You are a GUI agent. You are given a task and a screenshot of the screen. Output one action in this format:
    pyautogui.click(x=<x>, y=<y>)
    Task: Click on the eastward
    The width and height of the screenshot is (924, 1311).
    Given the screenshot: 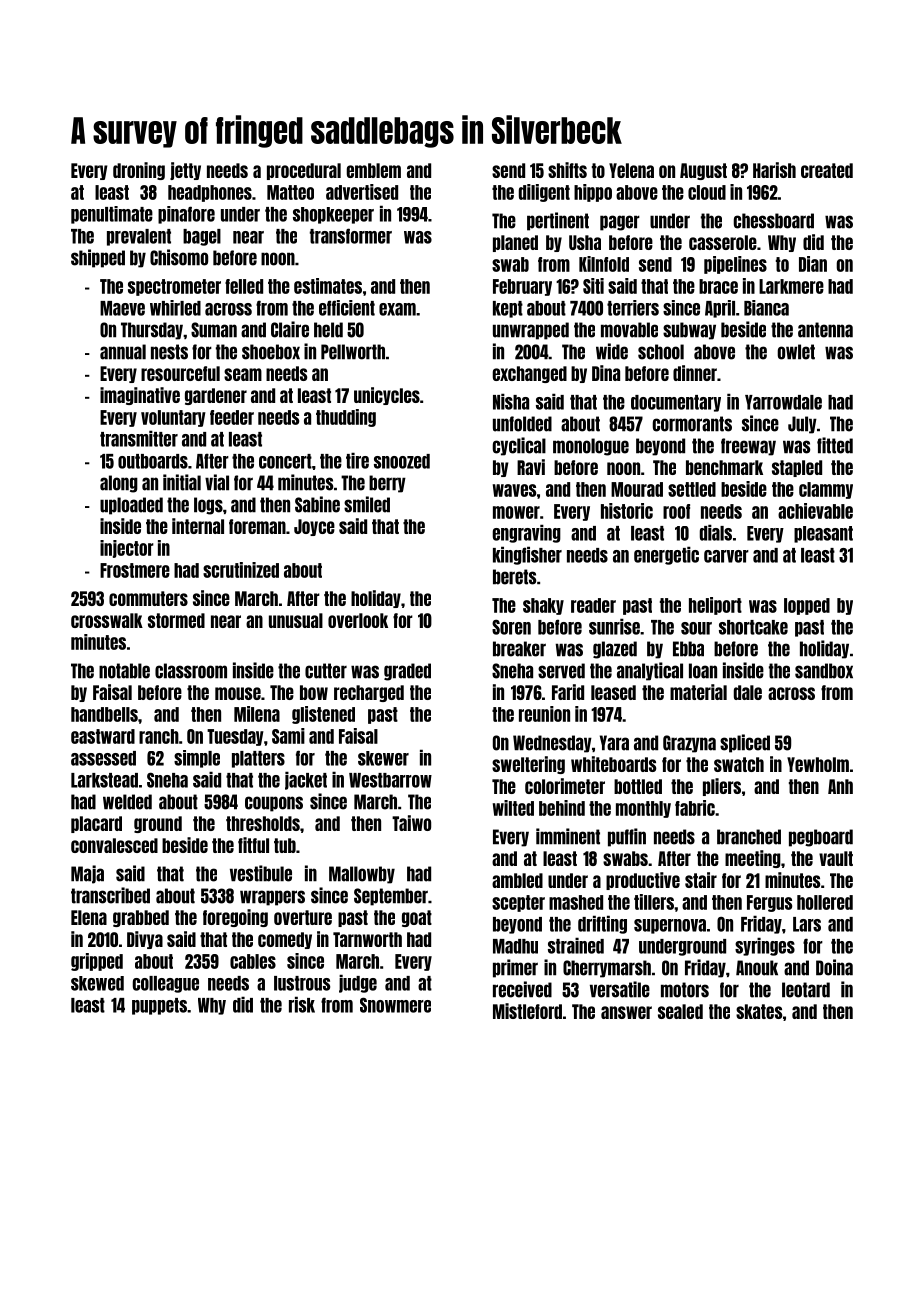 What is the action you would take?
    pyautogui.click(x=103, y=736)
